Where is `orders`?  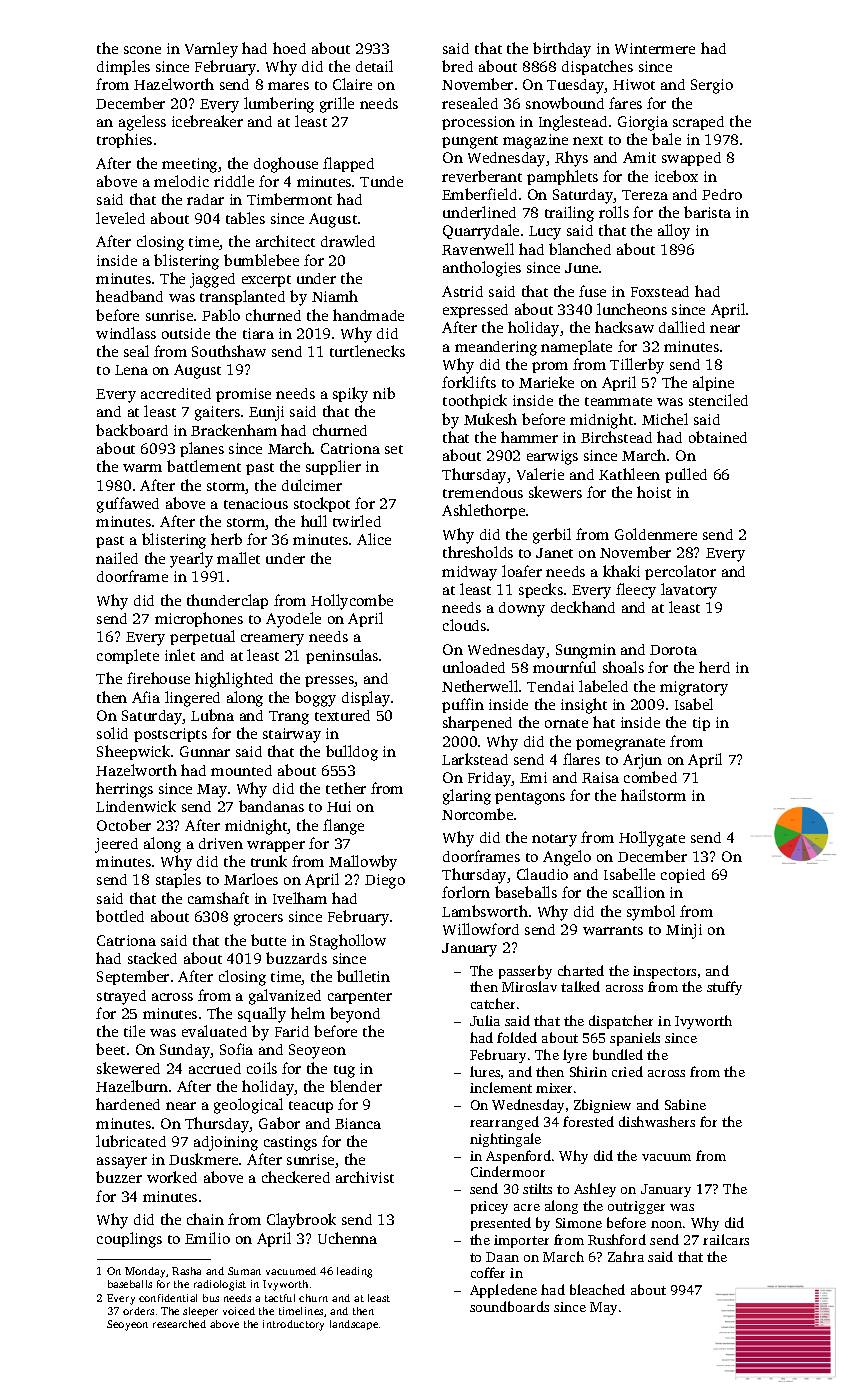 orders is located at coordinates (138, 1311).
